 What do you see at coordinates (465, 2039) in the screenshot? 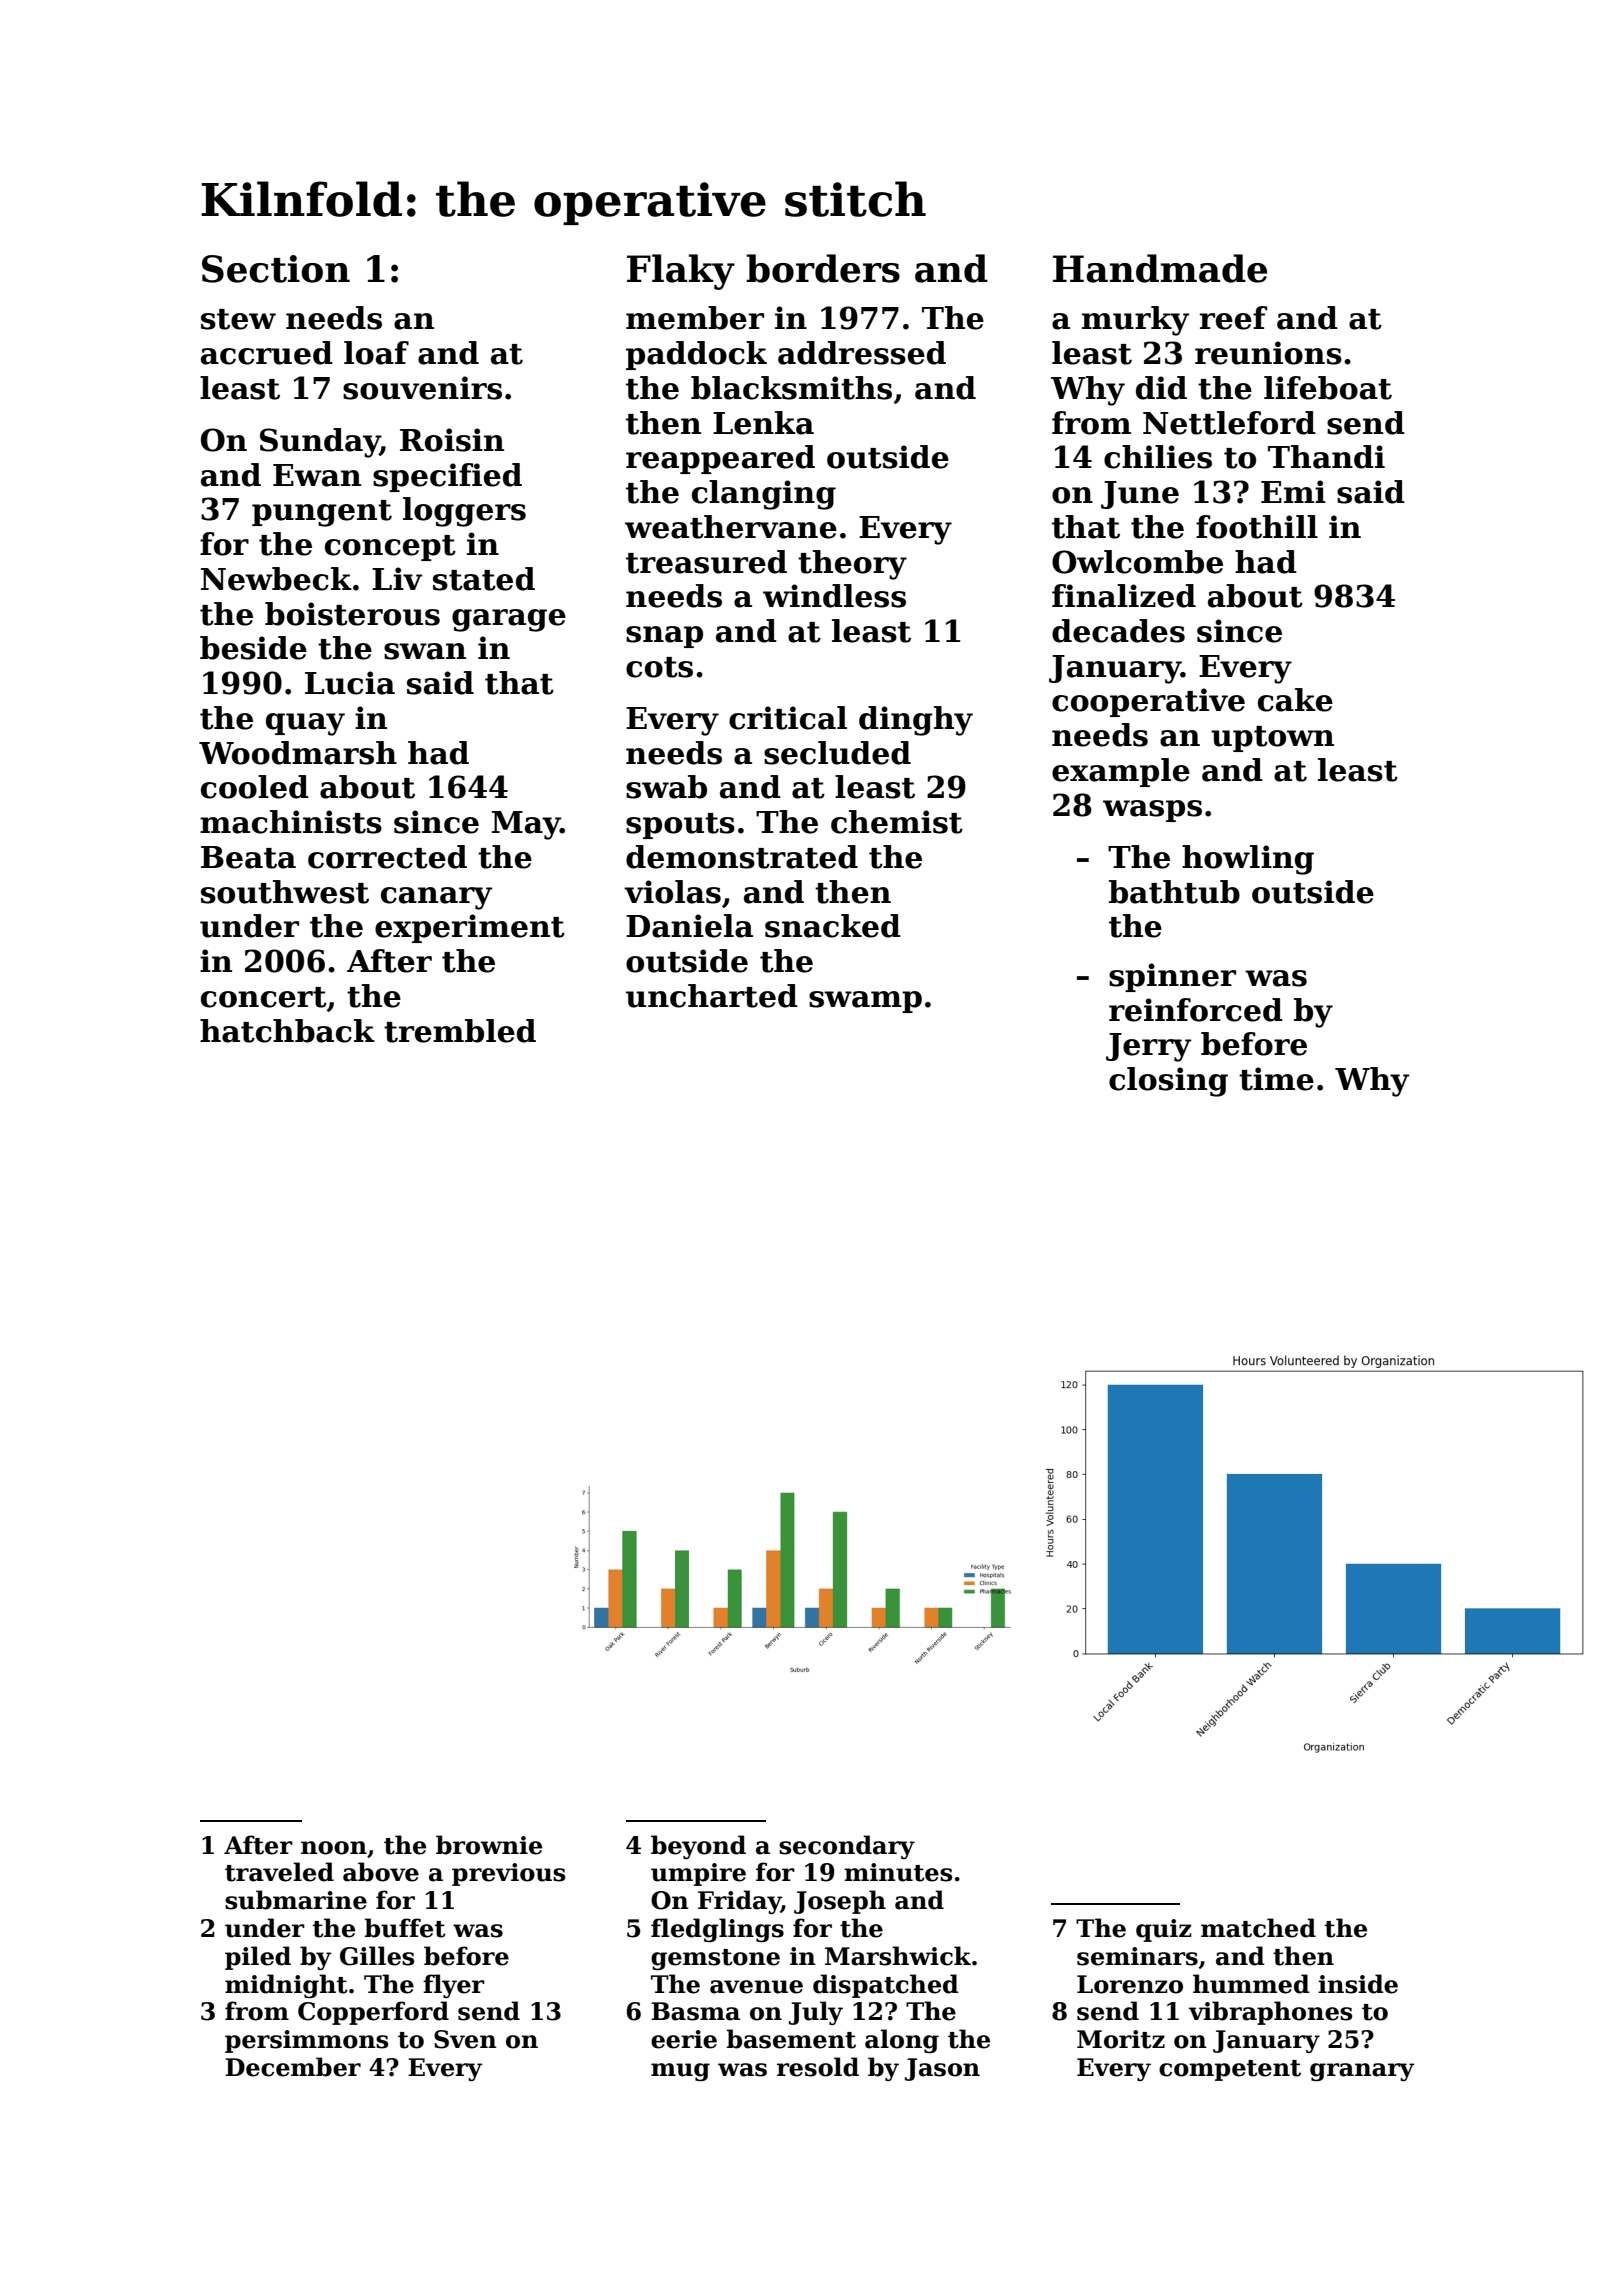
I see `Sven` at bounding box center [465, 2039].
